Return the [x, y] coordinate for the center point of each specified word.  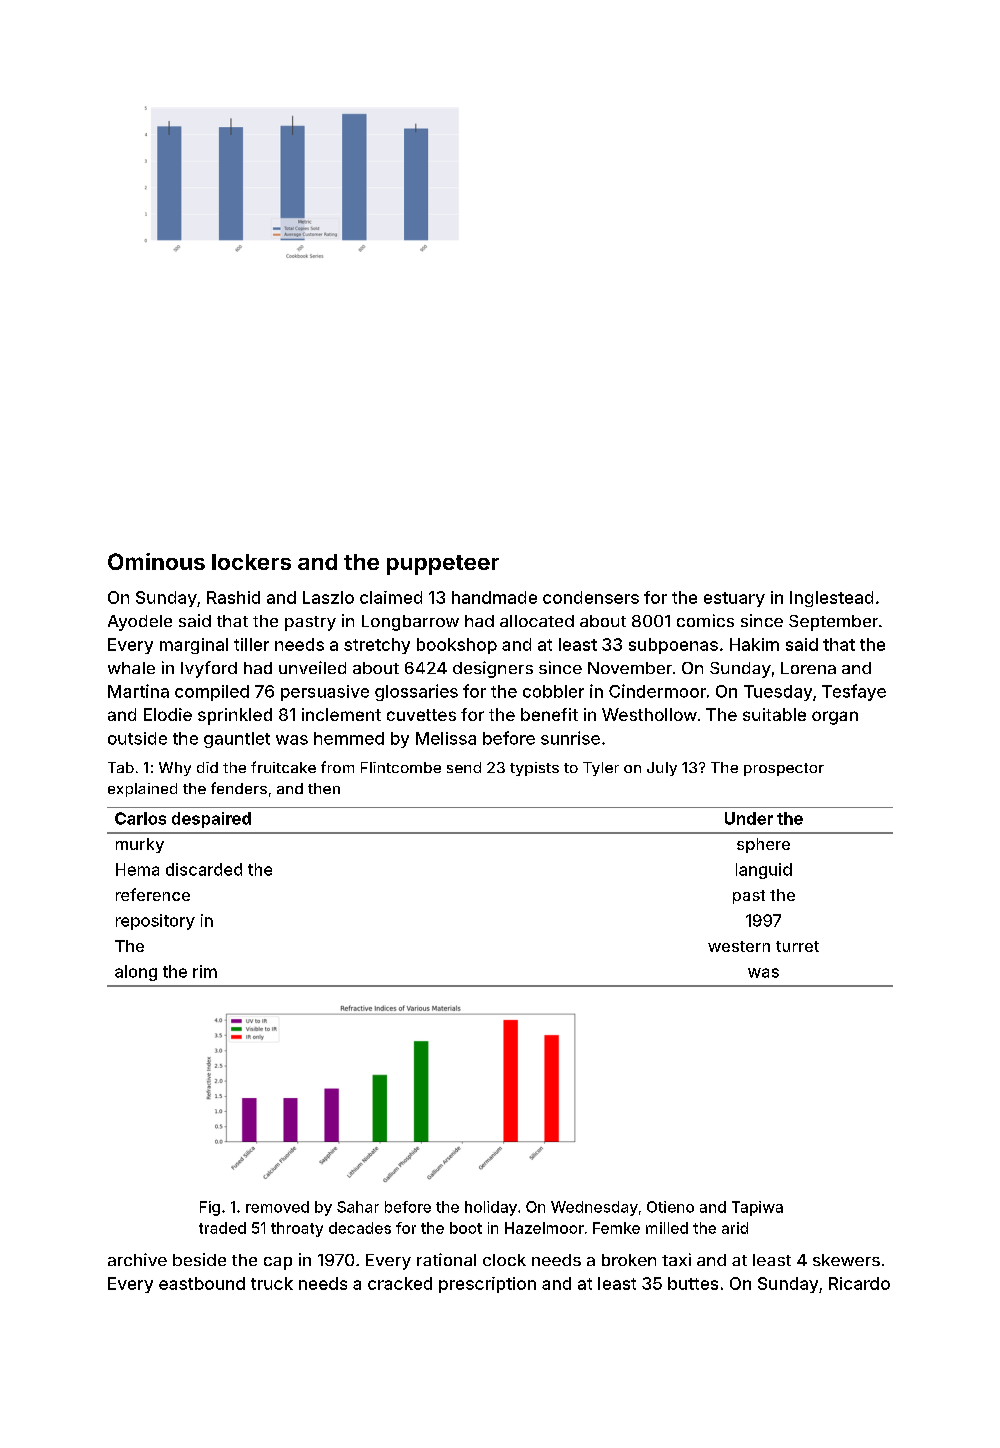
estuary [734, 599]
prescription [487, 1285]
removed [277, 1207]
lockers [251, 562]
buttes [693, 1283]
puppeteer [443, 565]
